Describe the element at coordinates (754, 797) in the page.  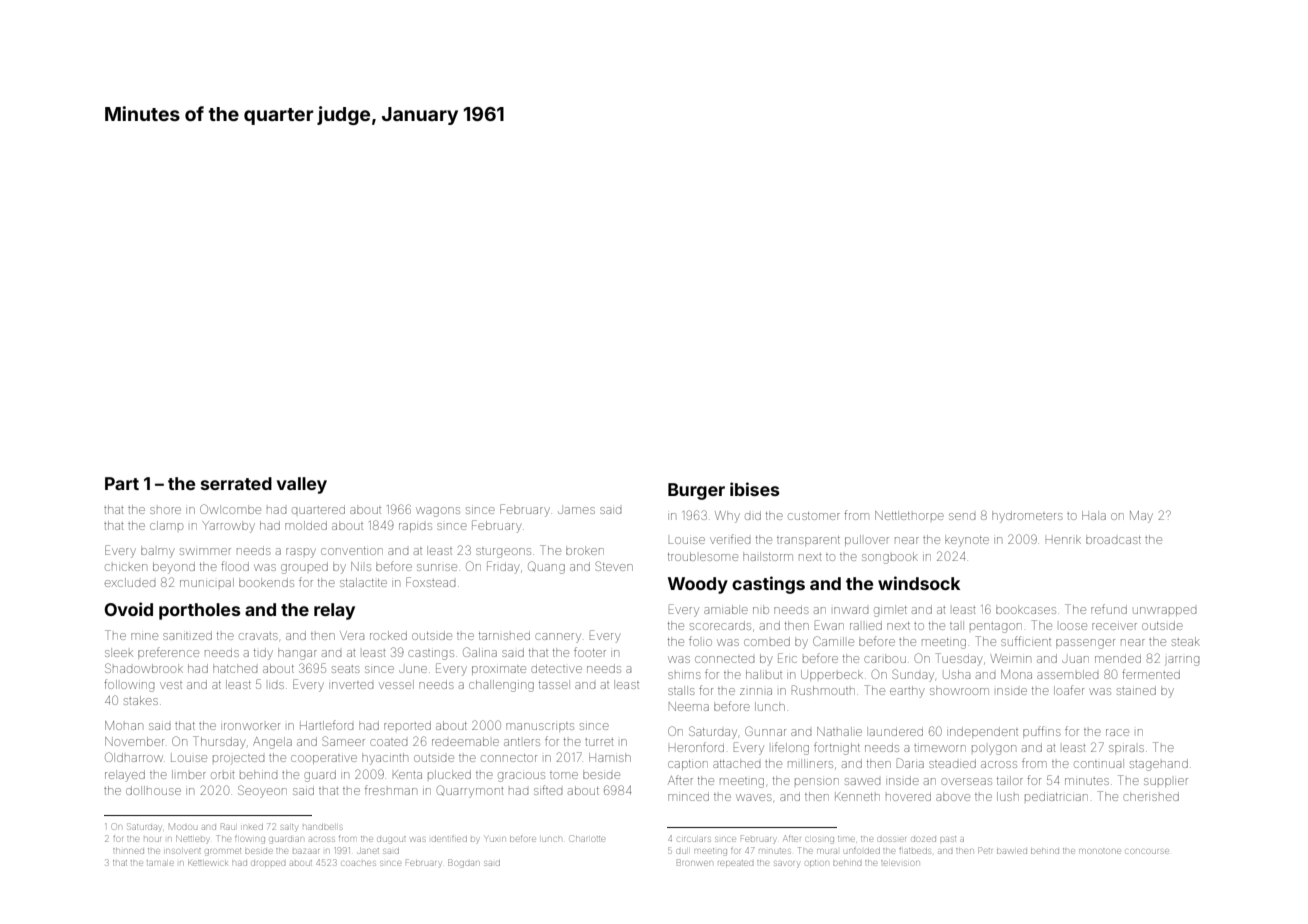
I see `waves` at that location.
